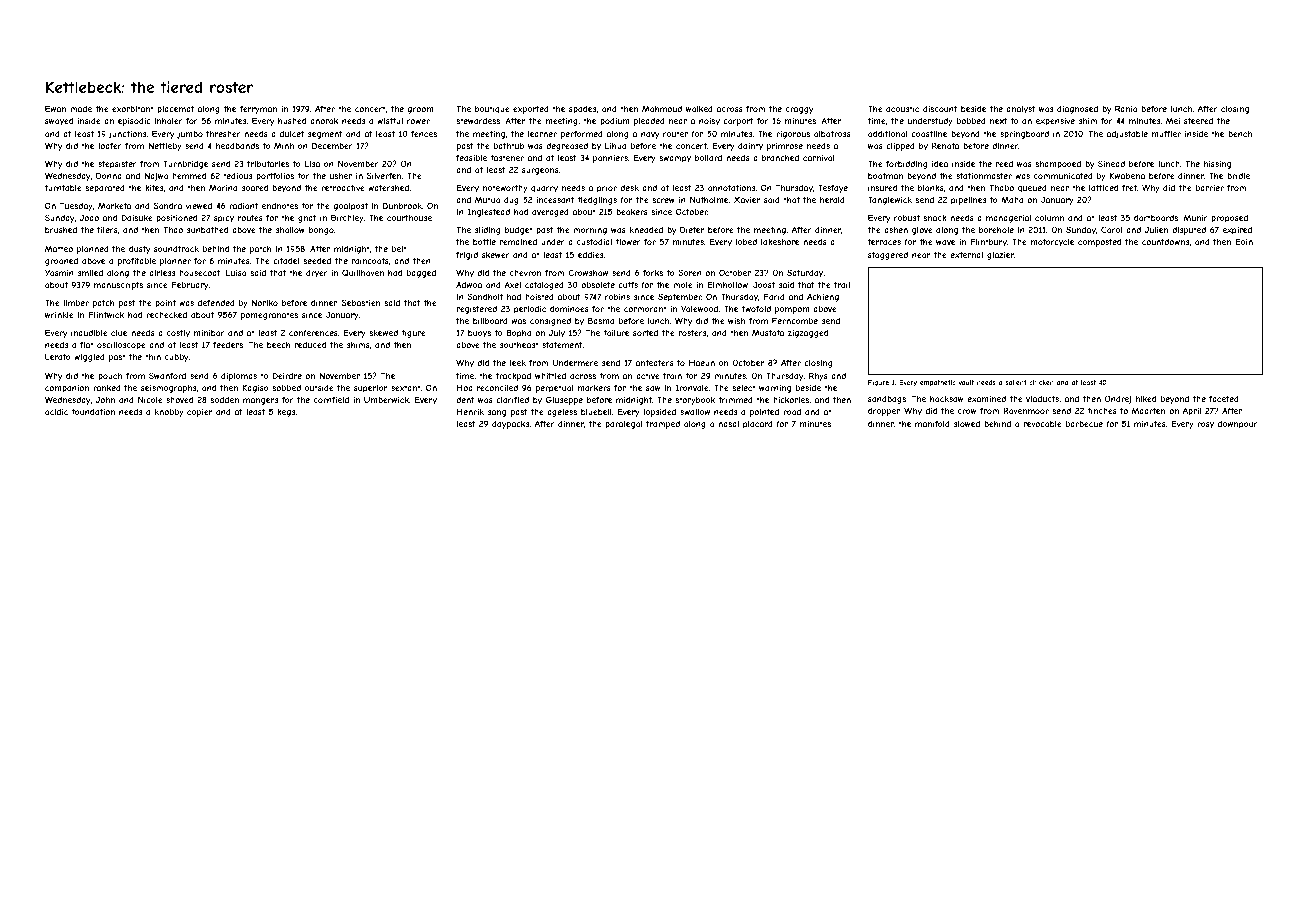 This image has width=1308, height=924. What do you see at coordinates (695, 412) in the image?
I see `swallow` at bounding box center [695, 412].
